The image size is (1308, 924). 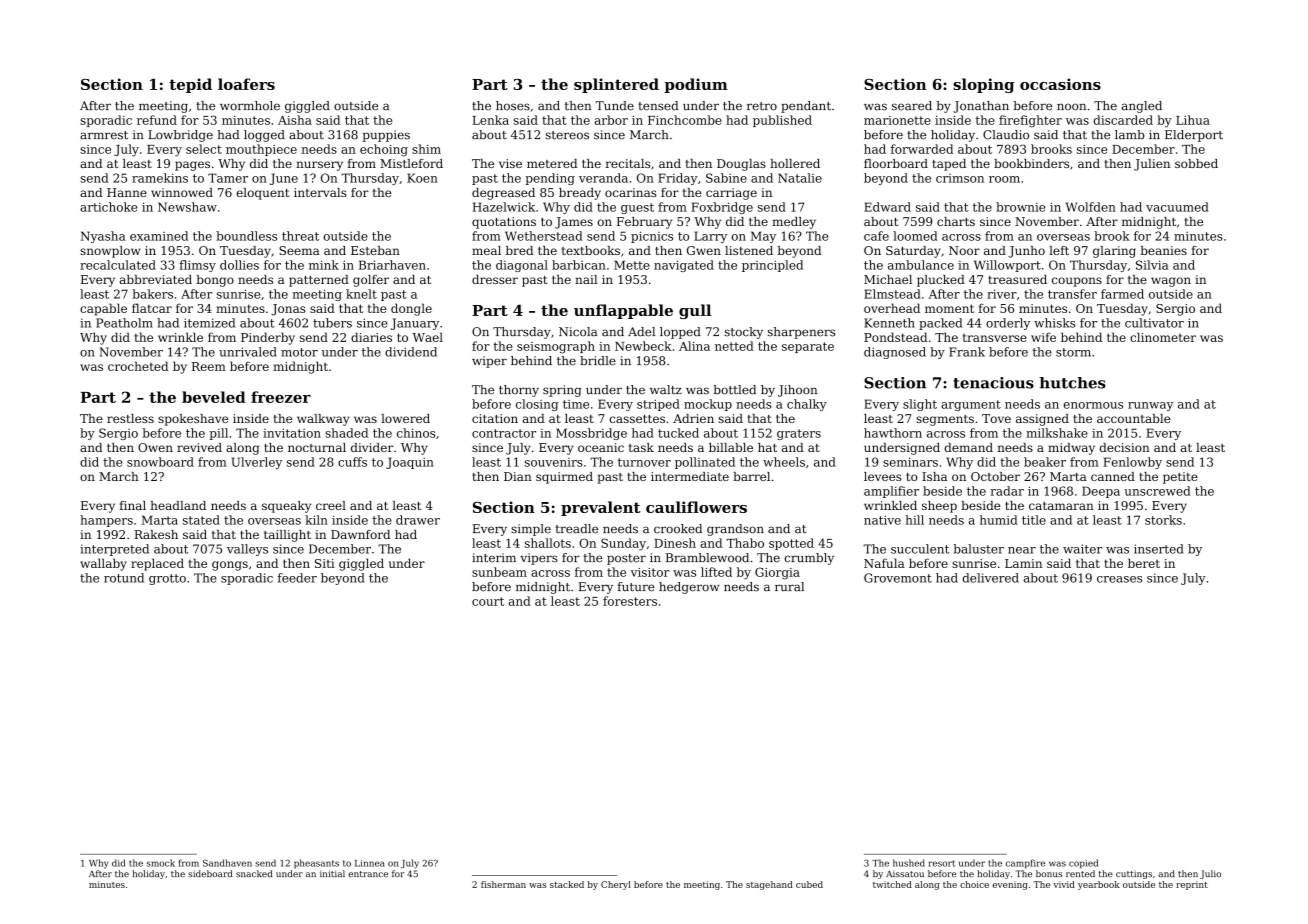 I want to click on creases, so click(x=1119, y=579).
